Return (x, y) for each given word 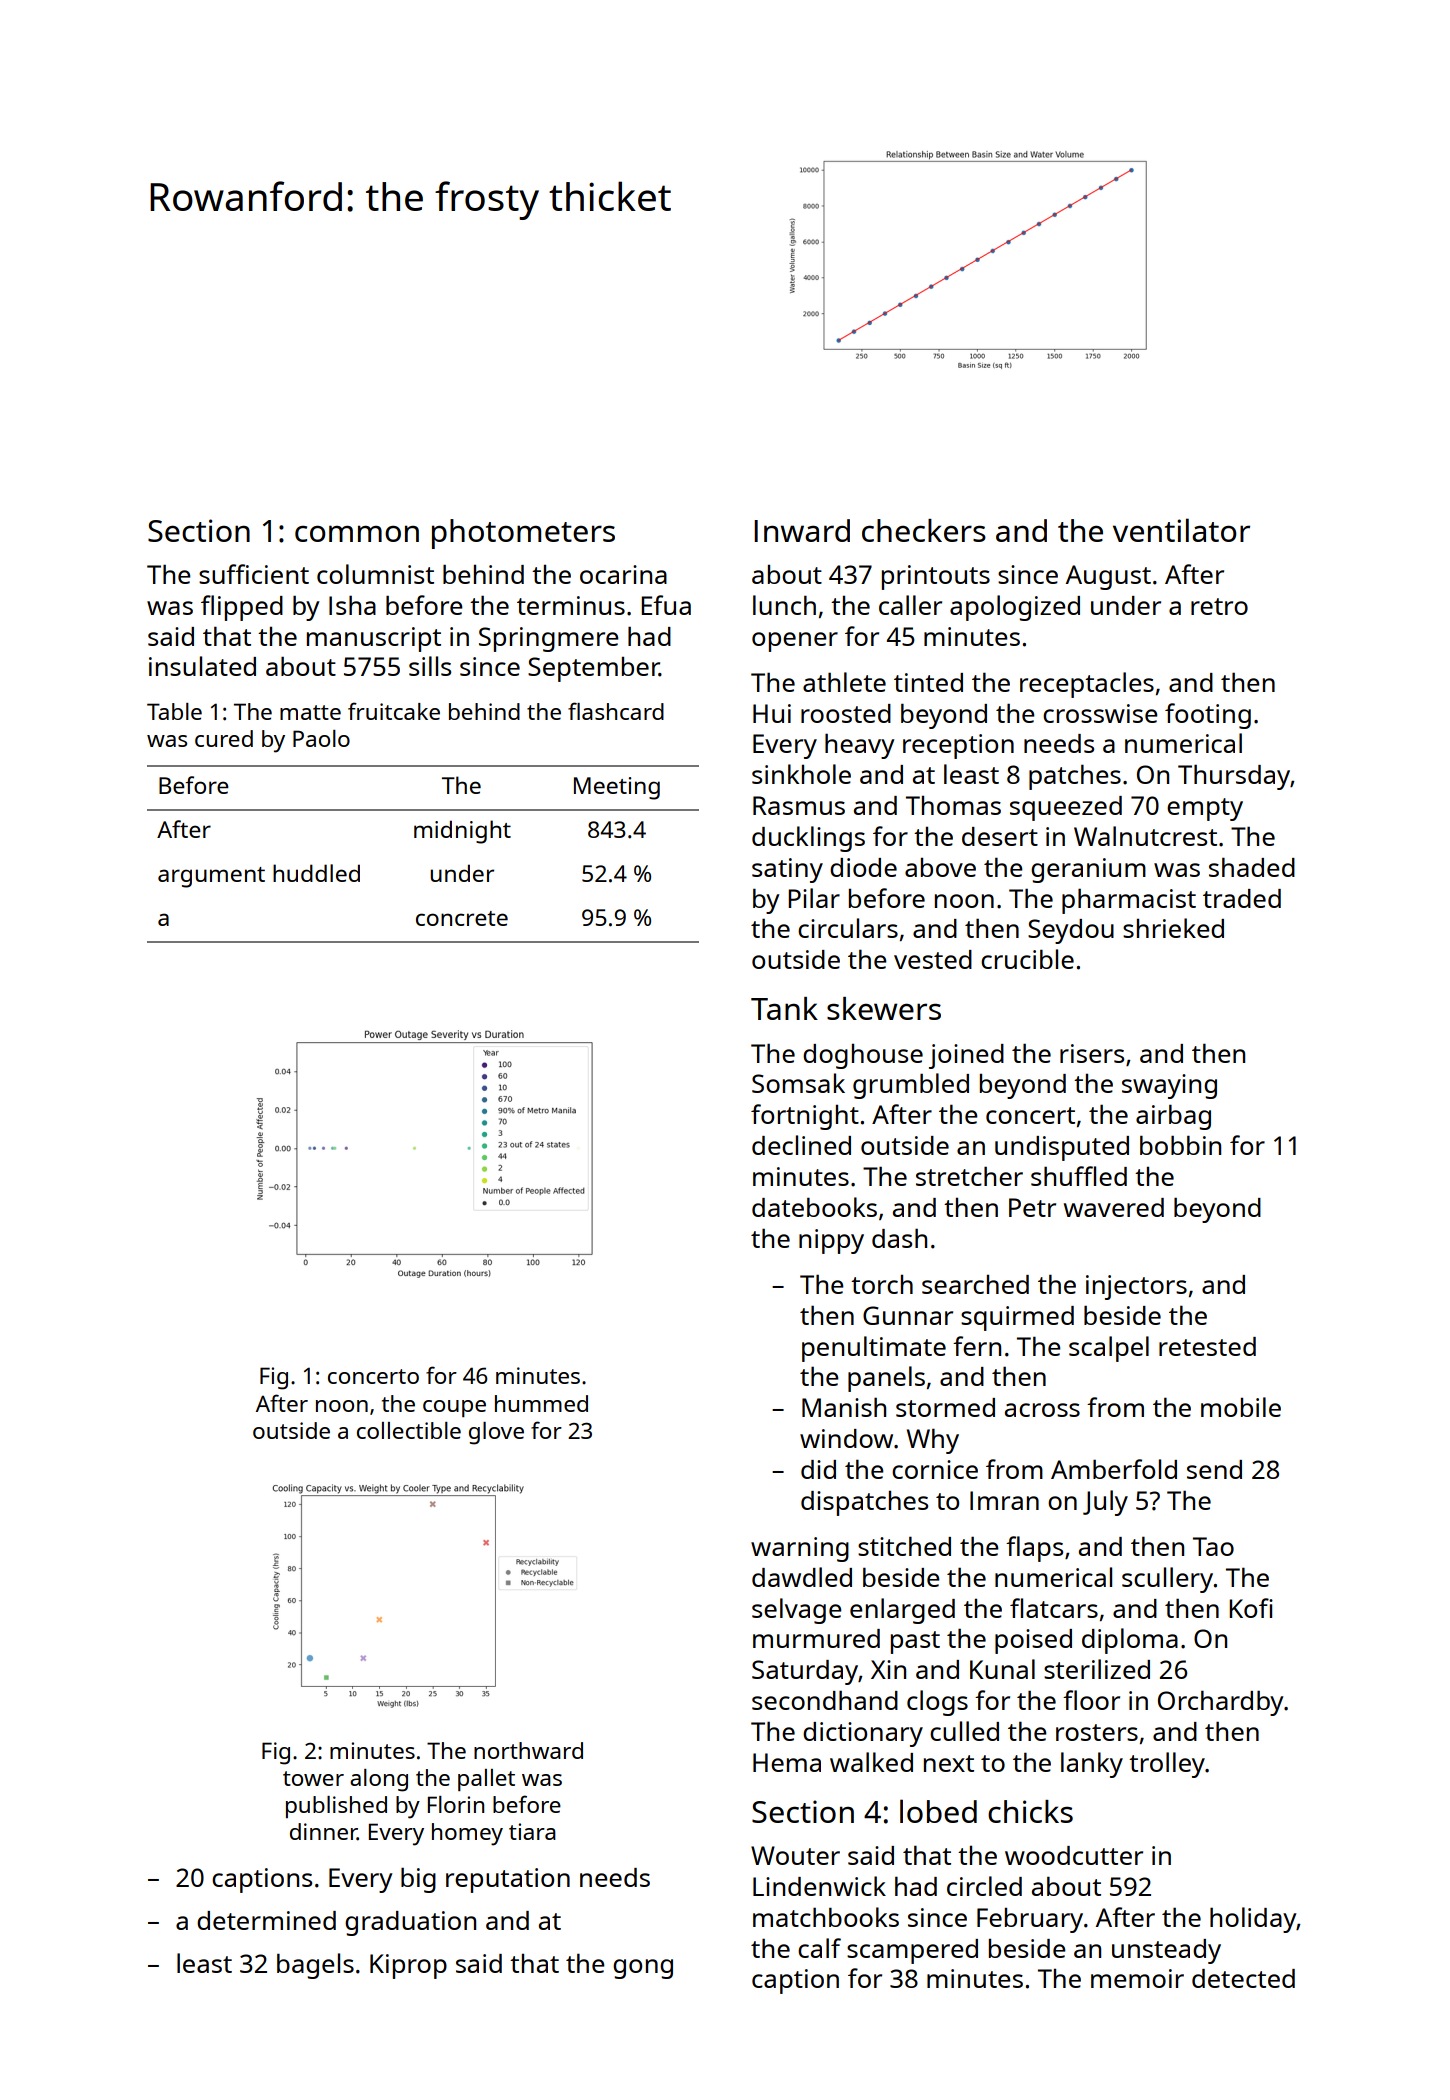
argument (211, 877)
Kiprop (408, 1966)
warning (800, 1549)
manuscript (374, 639)
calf (819, 1948)
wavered (1114, 1207)
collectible (409, 1430)
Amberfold (1114, 1469)
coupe (454, 1408)
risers (1092, 1053)
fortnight (805, 1117)
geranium (1088, 870)
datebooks (814, 1207)
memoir (1137, 1978)
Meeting (617, 788)
